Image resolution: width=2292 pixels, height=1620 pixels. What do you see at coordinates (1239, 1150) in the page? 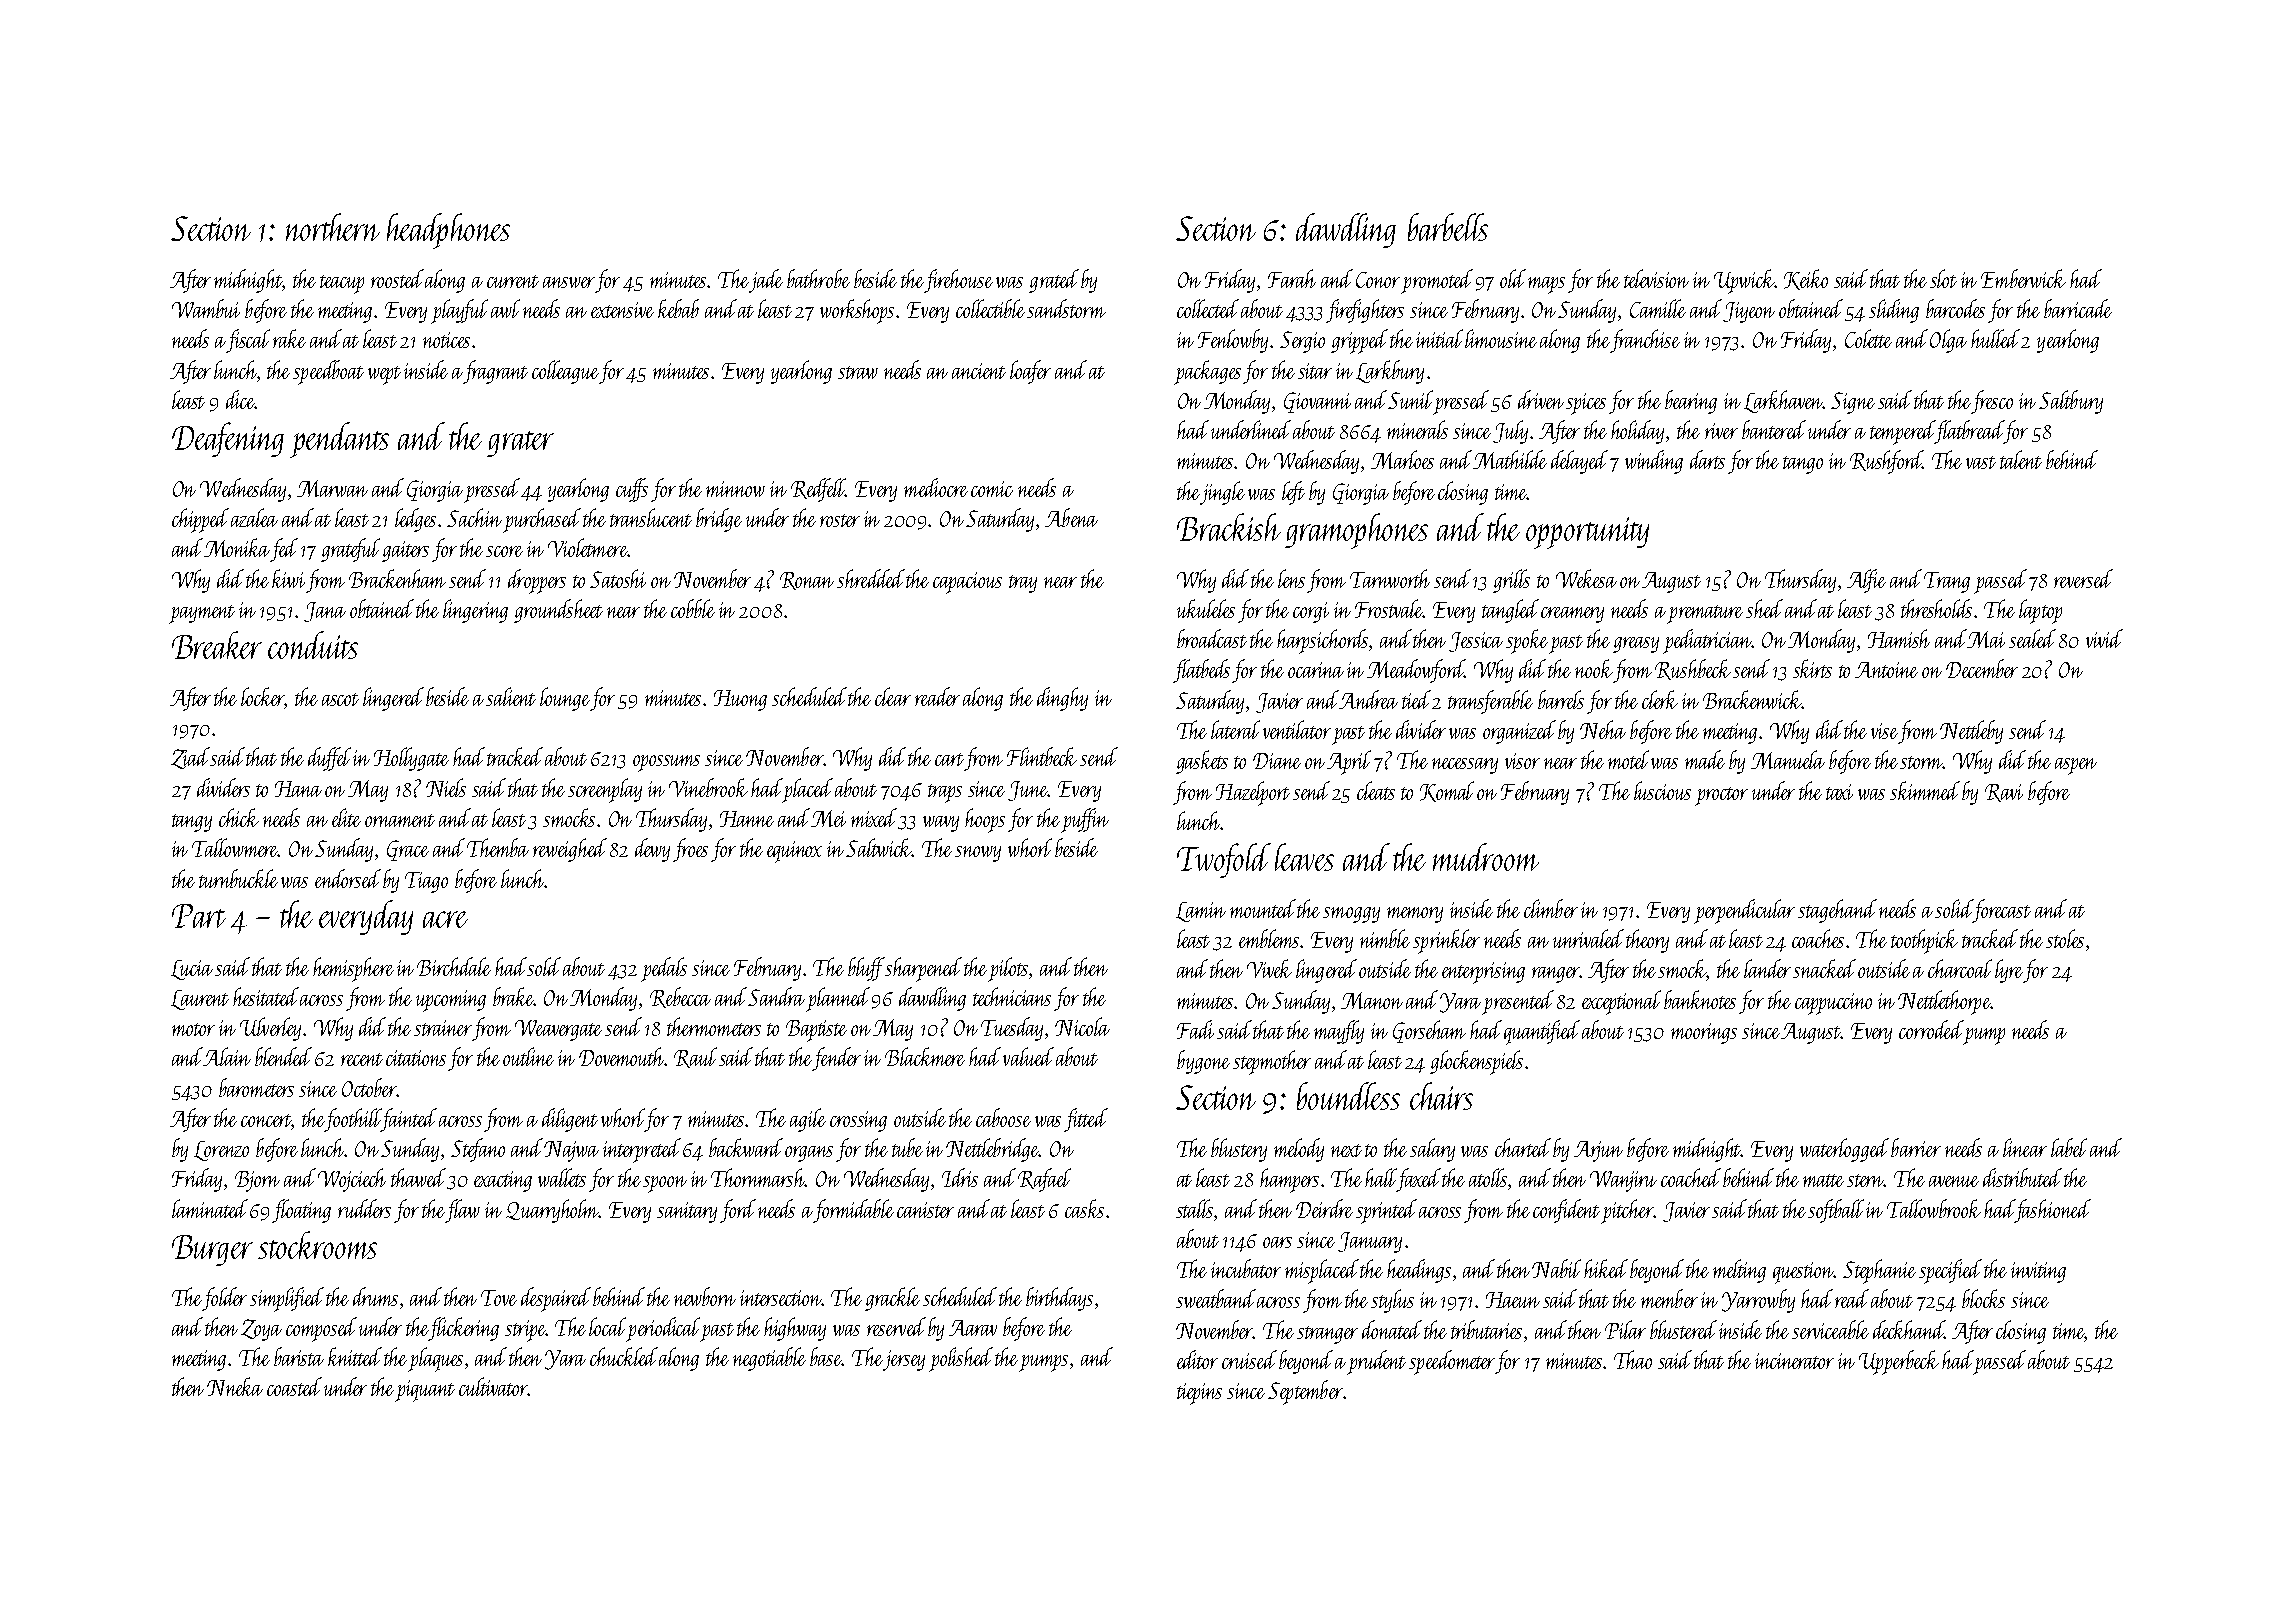
I see `blustery` at bounding box center [1239, 1150].
